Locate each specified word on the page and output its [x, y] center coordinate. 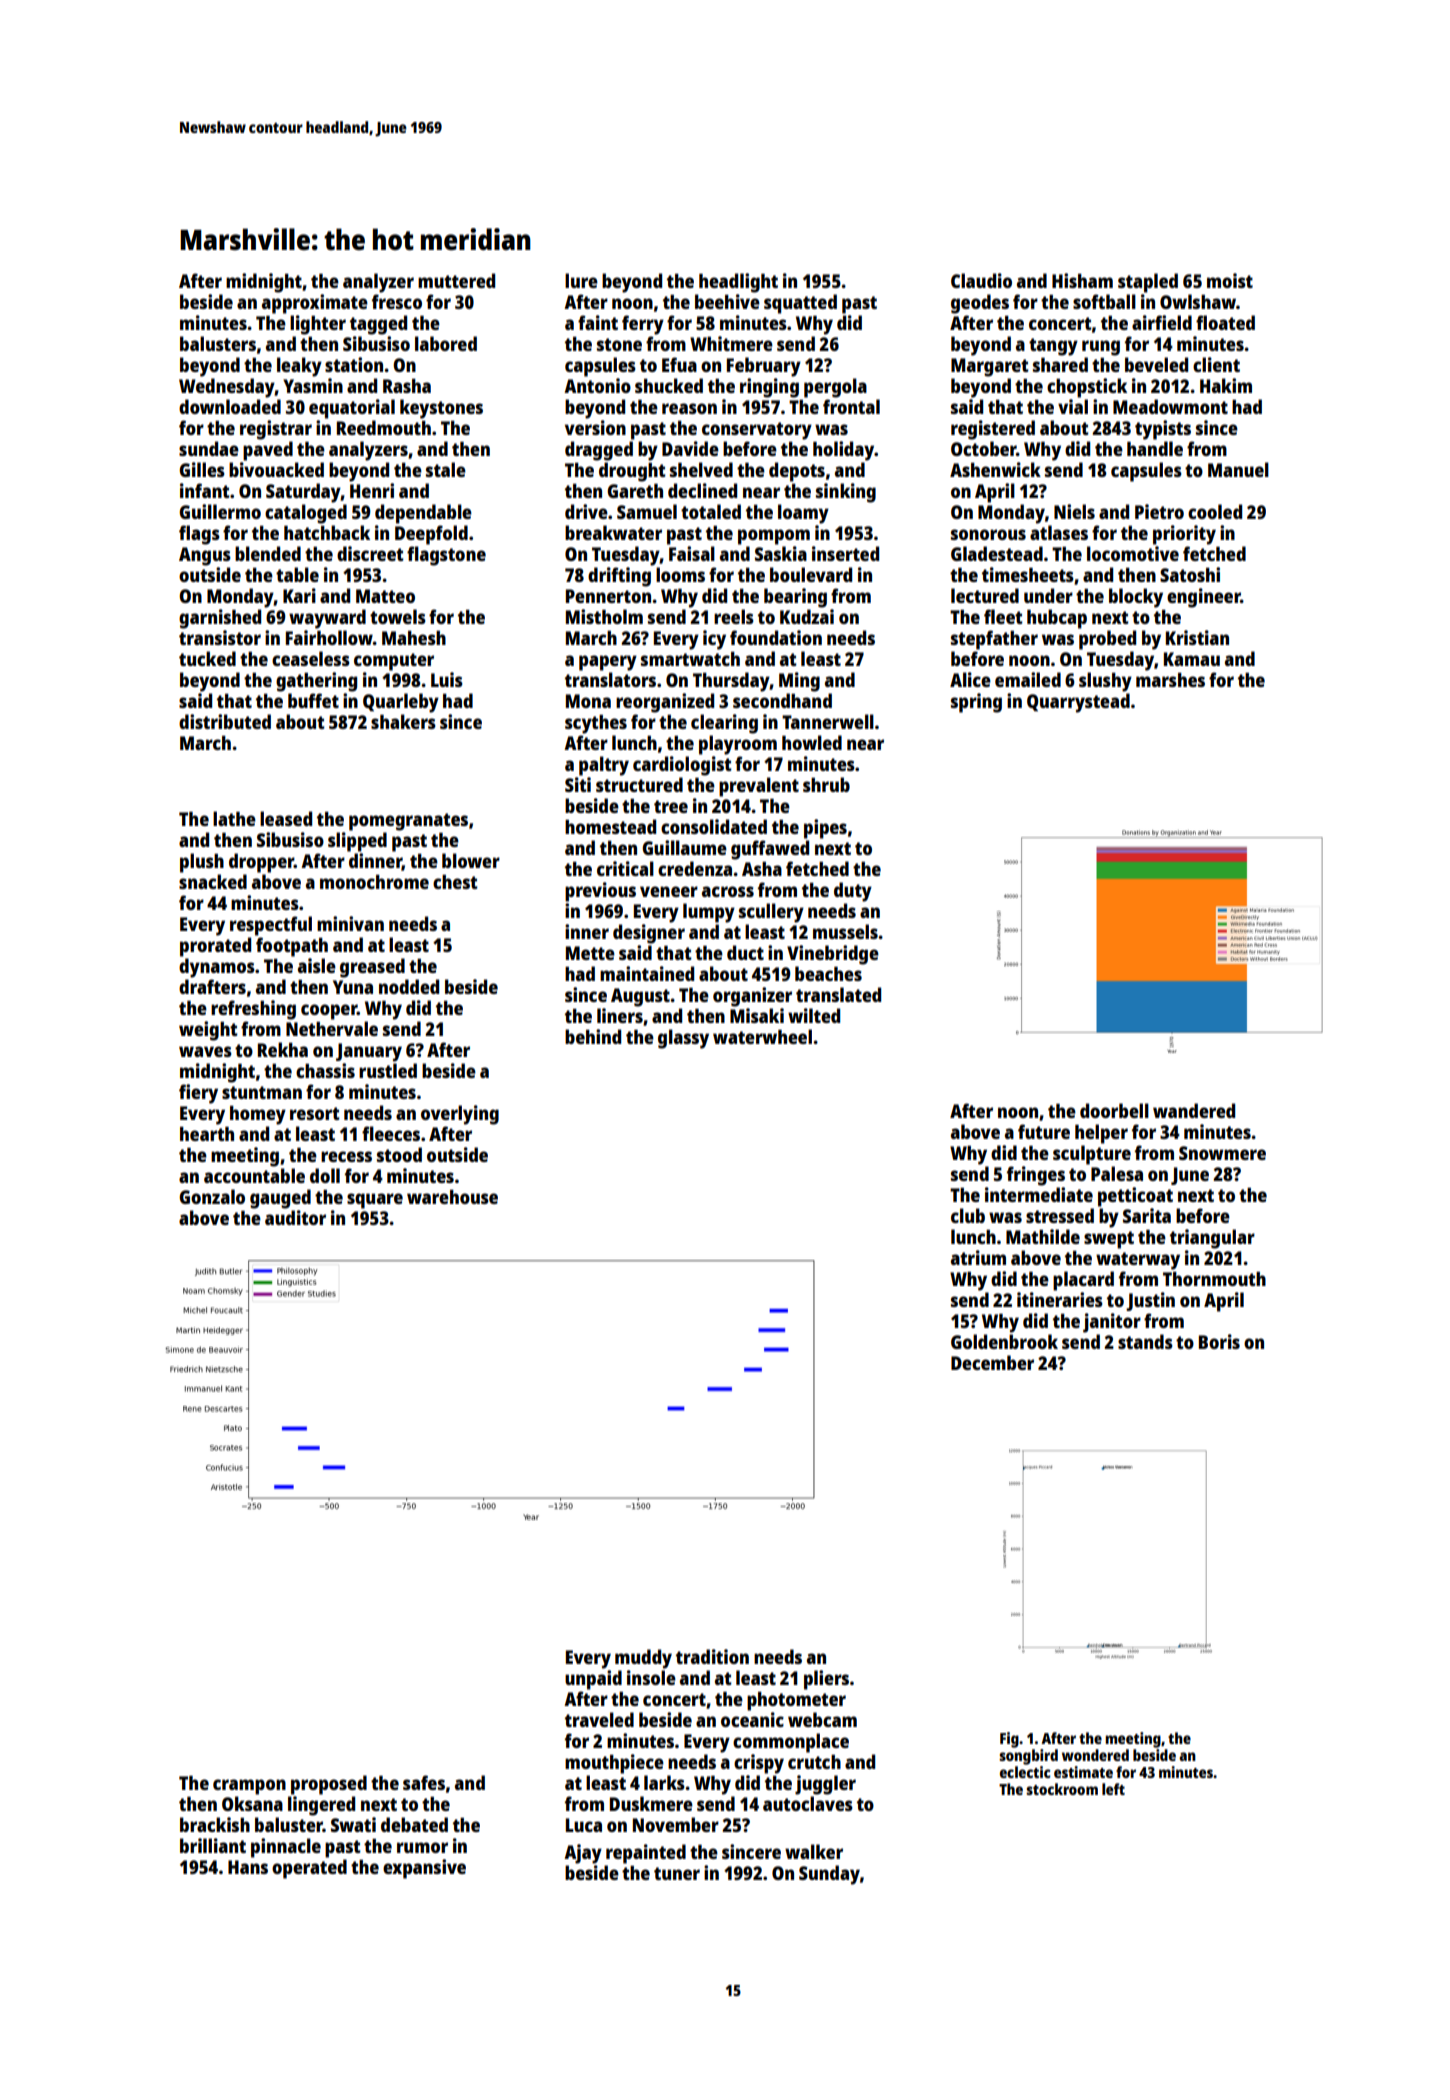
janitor [1112, 1323]
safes [424, 1782]
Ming [799, 682]
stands [1145, 1341]
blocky [1136, 598]
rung [1101, 348]
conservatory [757, 431]
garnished [220, 619]
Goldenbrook [1004, 1341]
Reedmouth [384, 427]
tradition [712, 1656]
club [968, 1215]
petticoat [1135, 1197]
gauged [280, 1199]
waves [205, 1051]
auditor [295, 1217]
